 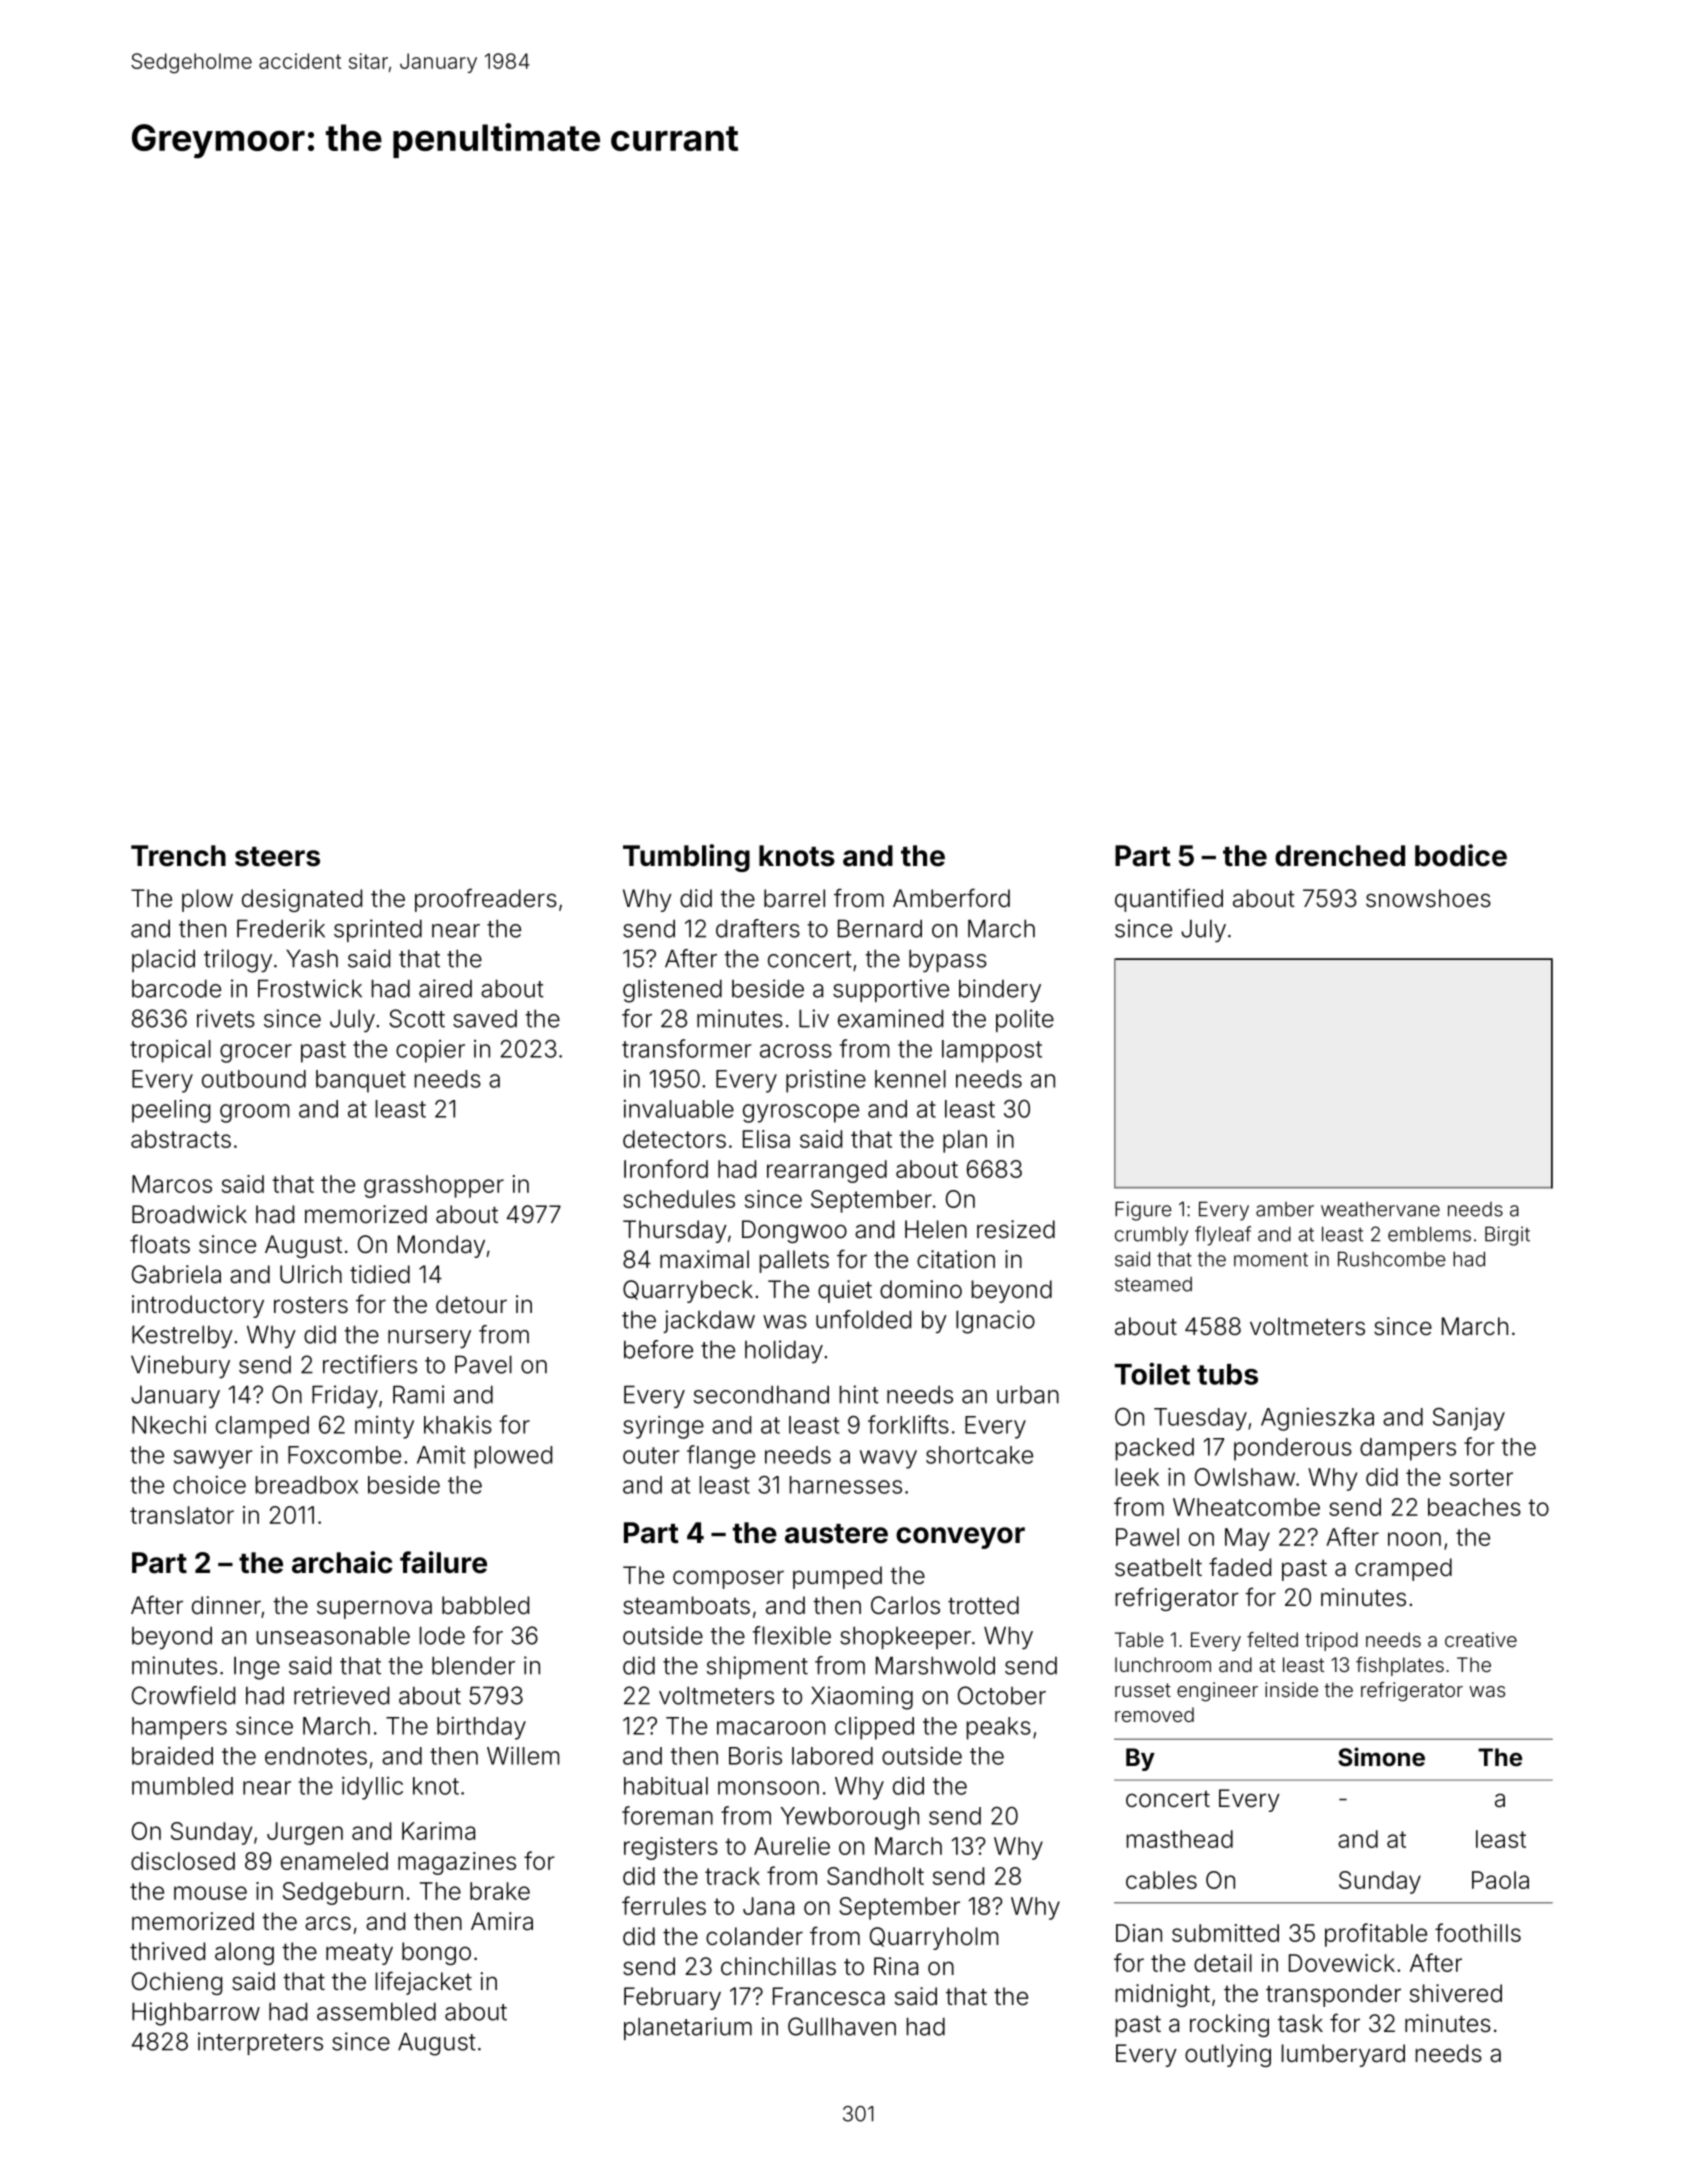 What do you see at coordinates (182, 1515) in the screenshot?
I see `translator` at bounding box center [182, 1515].
